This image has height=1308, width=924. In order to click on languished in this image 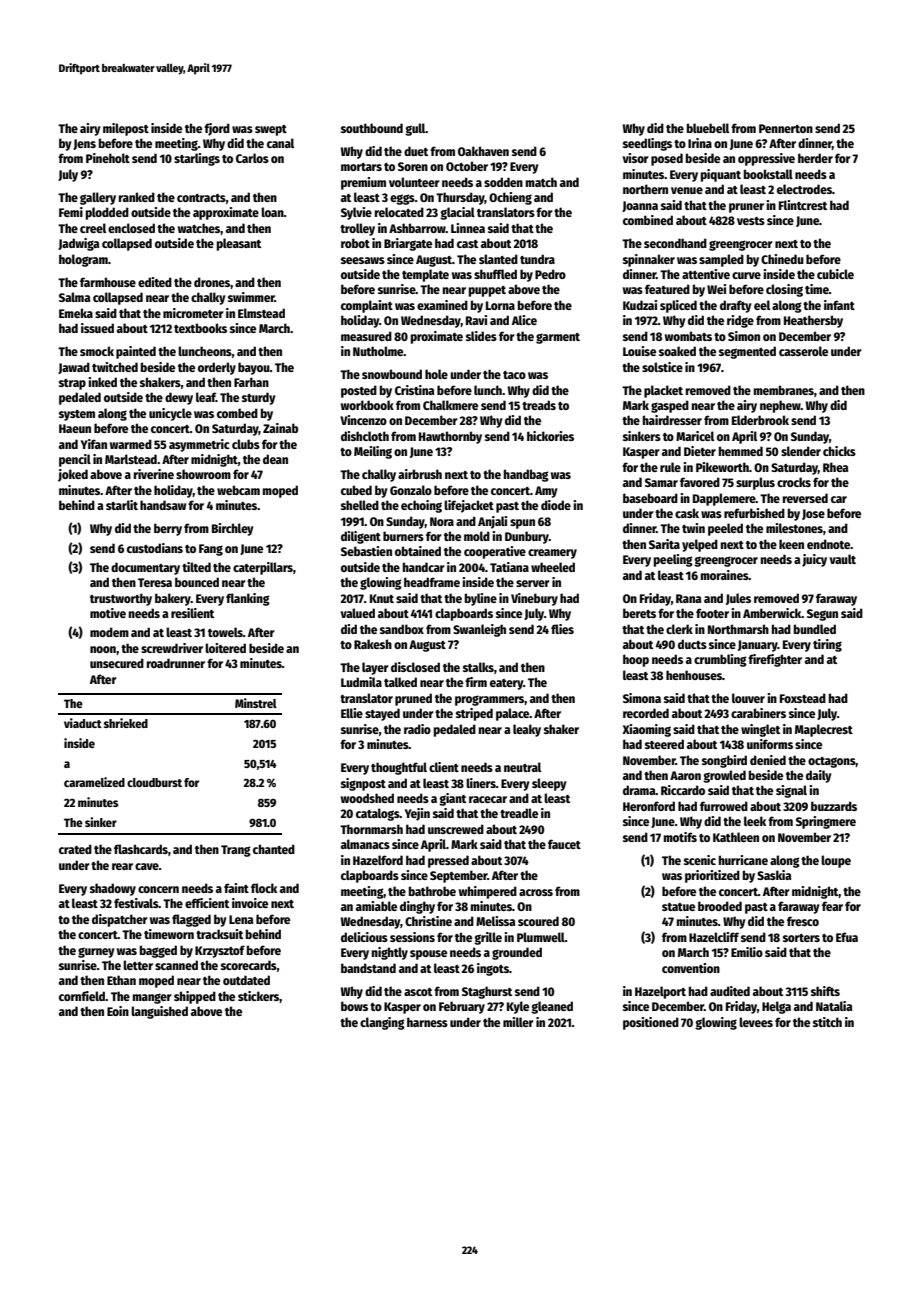, I will do `click(159, 1012)`.
